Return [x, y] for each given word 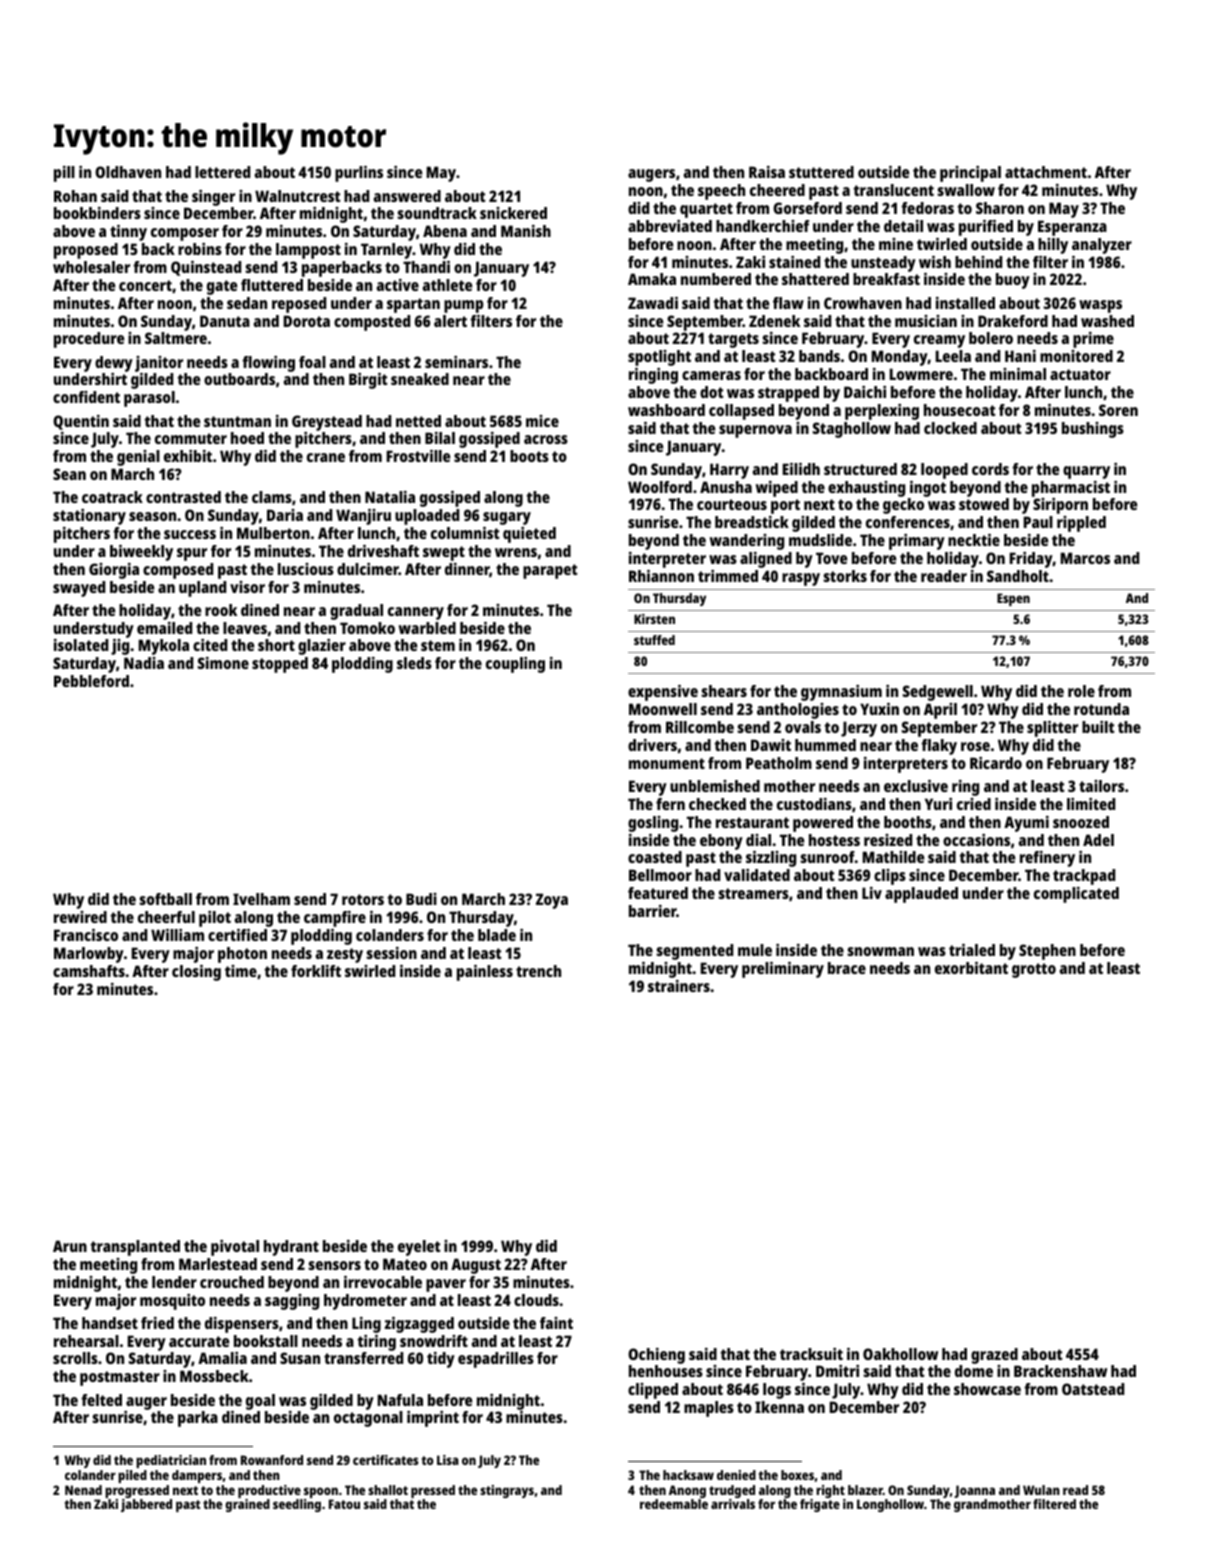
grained [247, 1505]
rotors [363, 899]
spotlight [659, 358]
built [1098, 727]
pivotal [235, 1248]
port [785, 506]
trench [538, 971]
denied [736, 1475]
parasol [149, 399]
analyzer [1102, 246]
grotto [1034, 970]
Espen [1013, 599]
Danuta [225, 321]
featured [658, 893]
